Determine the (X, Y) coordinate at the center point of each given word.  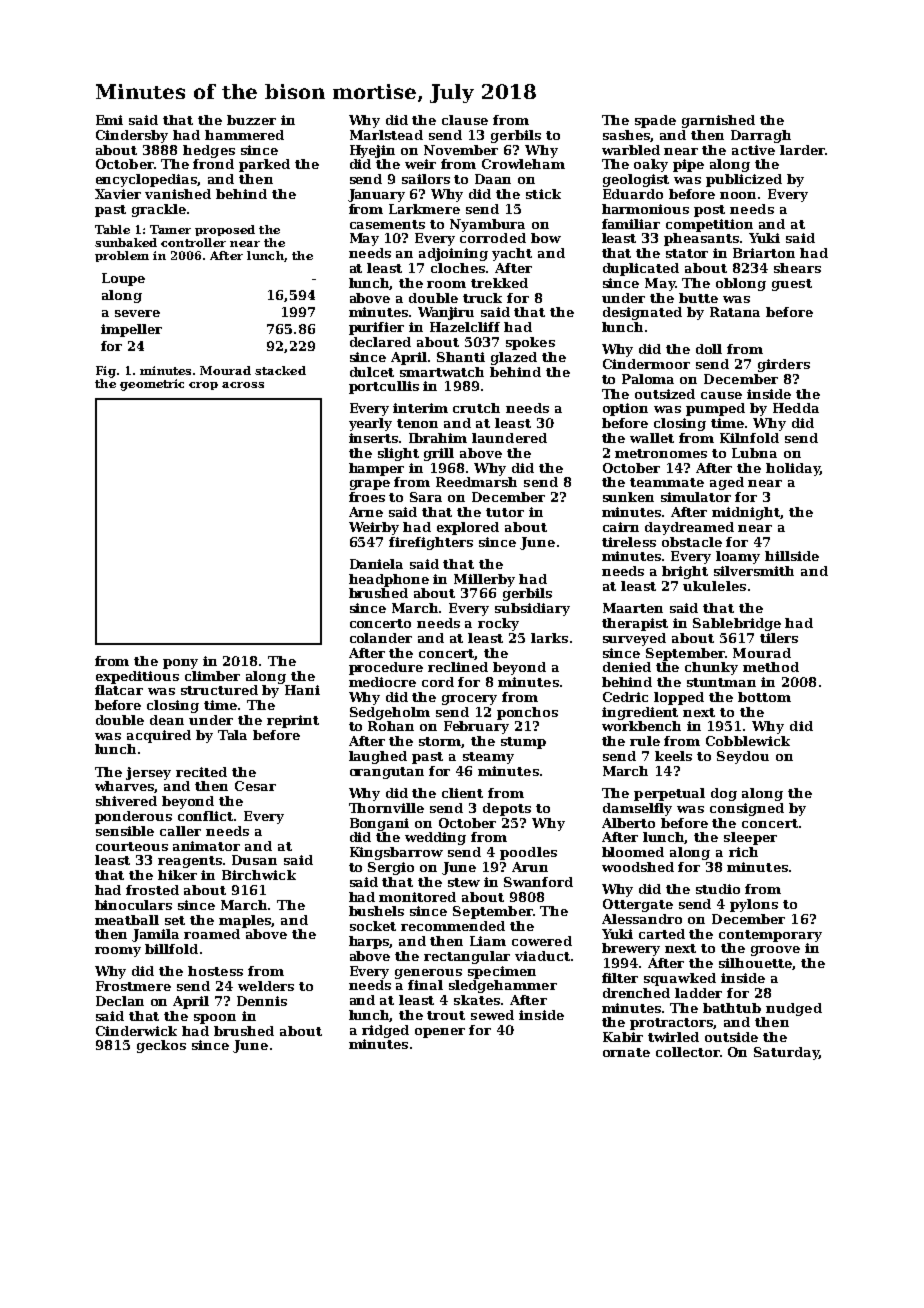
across (243, 385)
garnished (718, 121)
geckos (161, 1046)
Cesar (255, 786)
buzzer (251, 120)
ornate (626, 1052)
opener (440, 1033)
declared (380, 342)
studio (718, 889)
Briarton (764, 253)
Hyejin (372, 151)
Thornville (386, 808)
